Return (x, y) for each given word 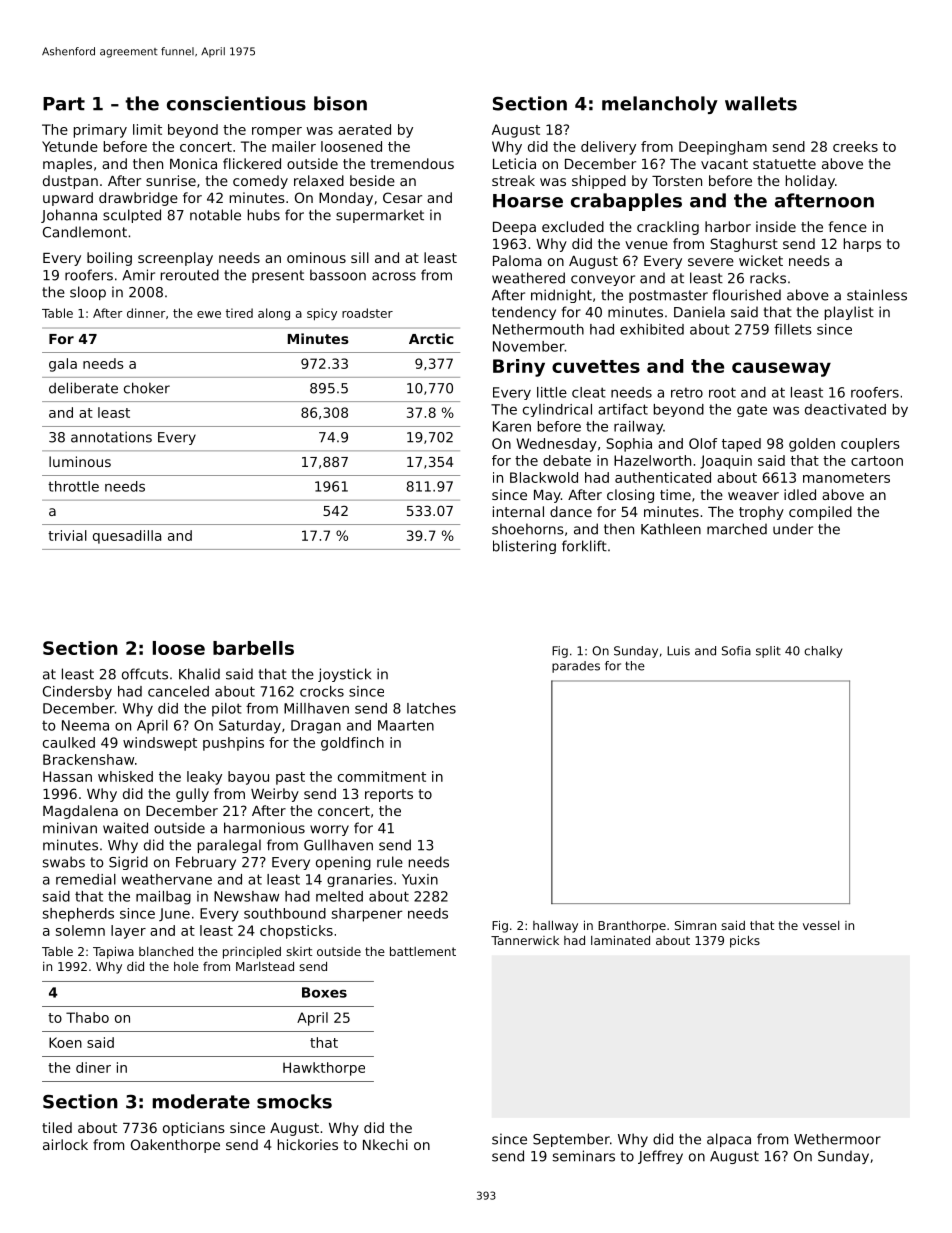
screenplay (175, 259)
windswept (160, 744)
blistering (524, 547)
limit (147, 129)
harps (862, 245)
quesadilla (127, 537)
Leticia (514, 163)
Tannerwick (525, 940)
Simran (695, 925)
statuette (784, 164)
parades (576, 667)
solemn (80, 930)
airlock (65, 1144)
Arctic (431, 338)
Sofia (736, 651)
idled (800, 494)
